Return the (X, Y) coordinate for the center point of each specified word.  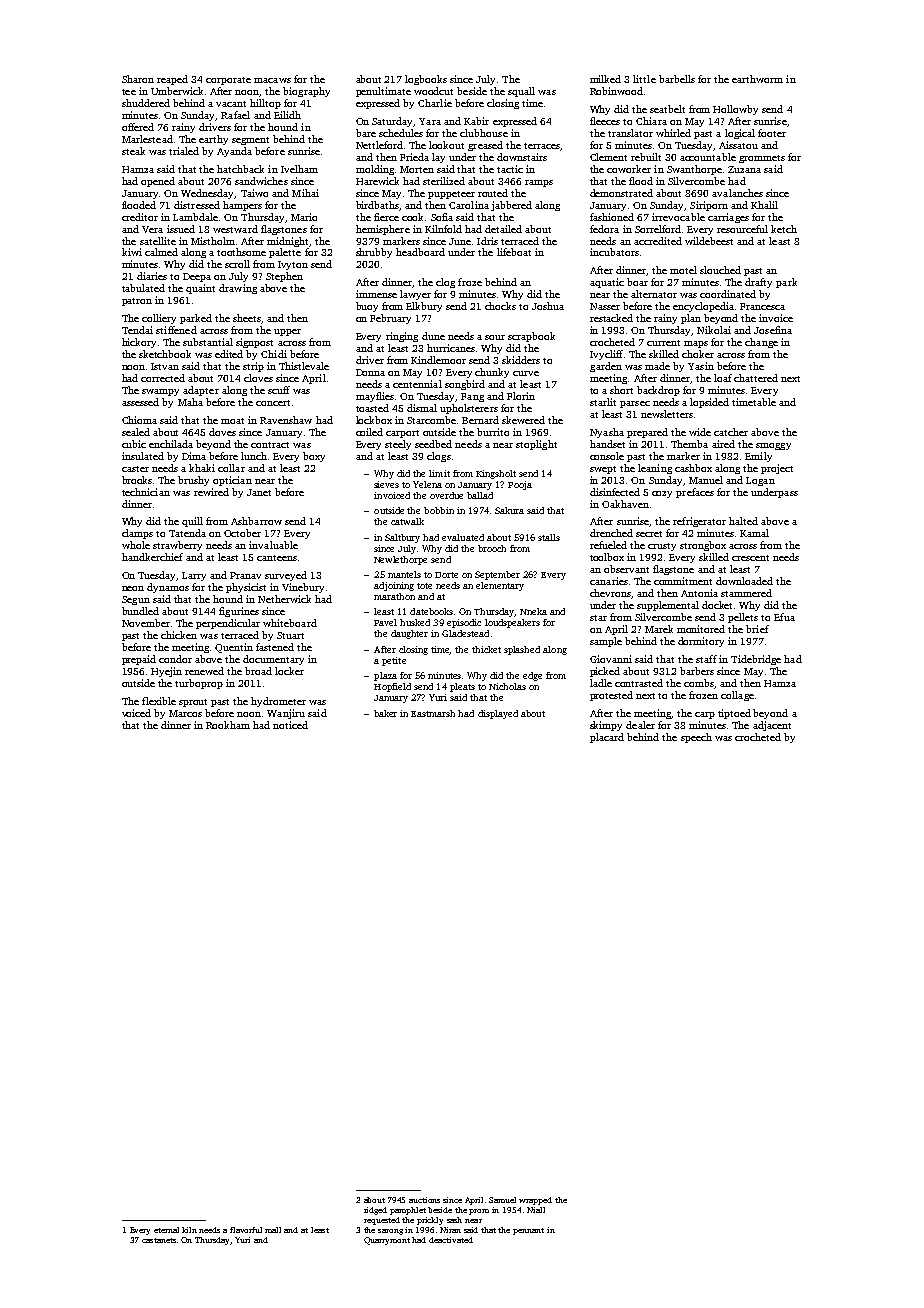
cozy (662, 494)
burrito (493, 432)
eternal (166, 1230)
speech (696, 738)
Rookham (228, 725)
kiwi (132, 252)
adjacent (772, 726)
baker (385, 713)
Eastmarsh (433, 713)
